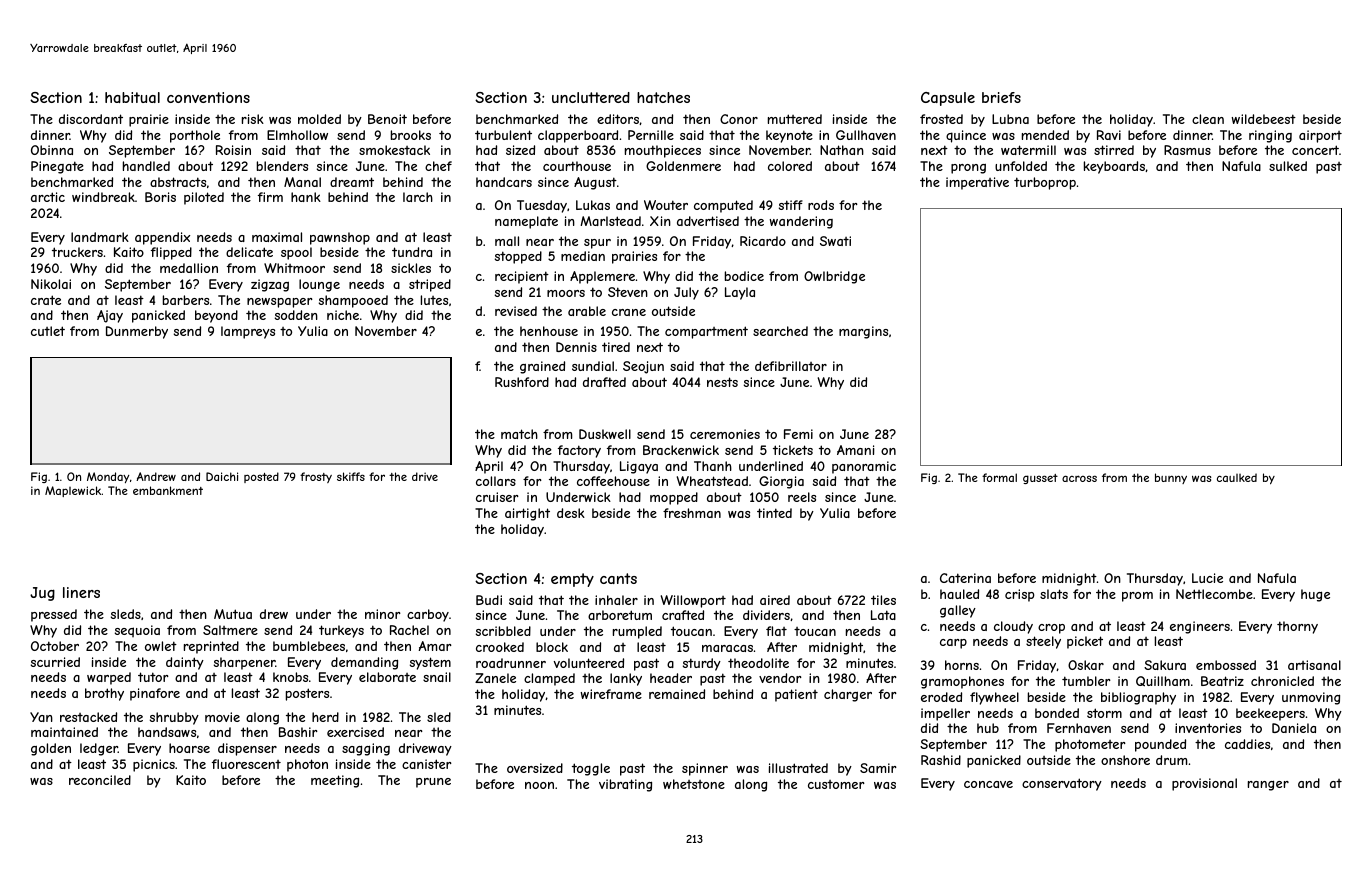 This screenshot has width=1372, height=887. I want to click on uncluttered, so click(591, 97).
